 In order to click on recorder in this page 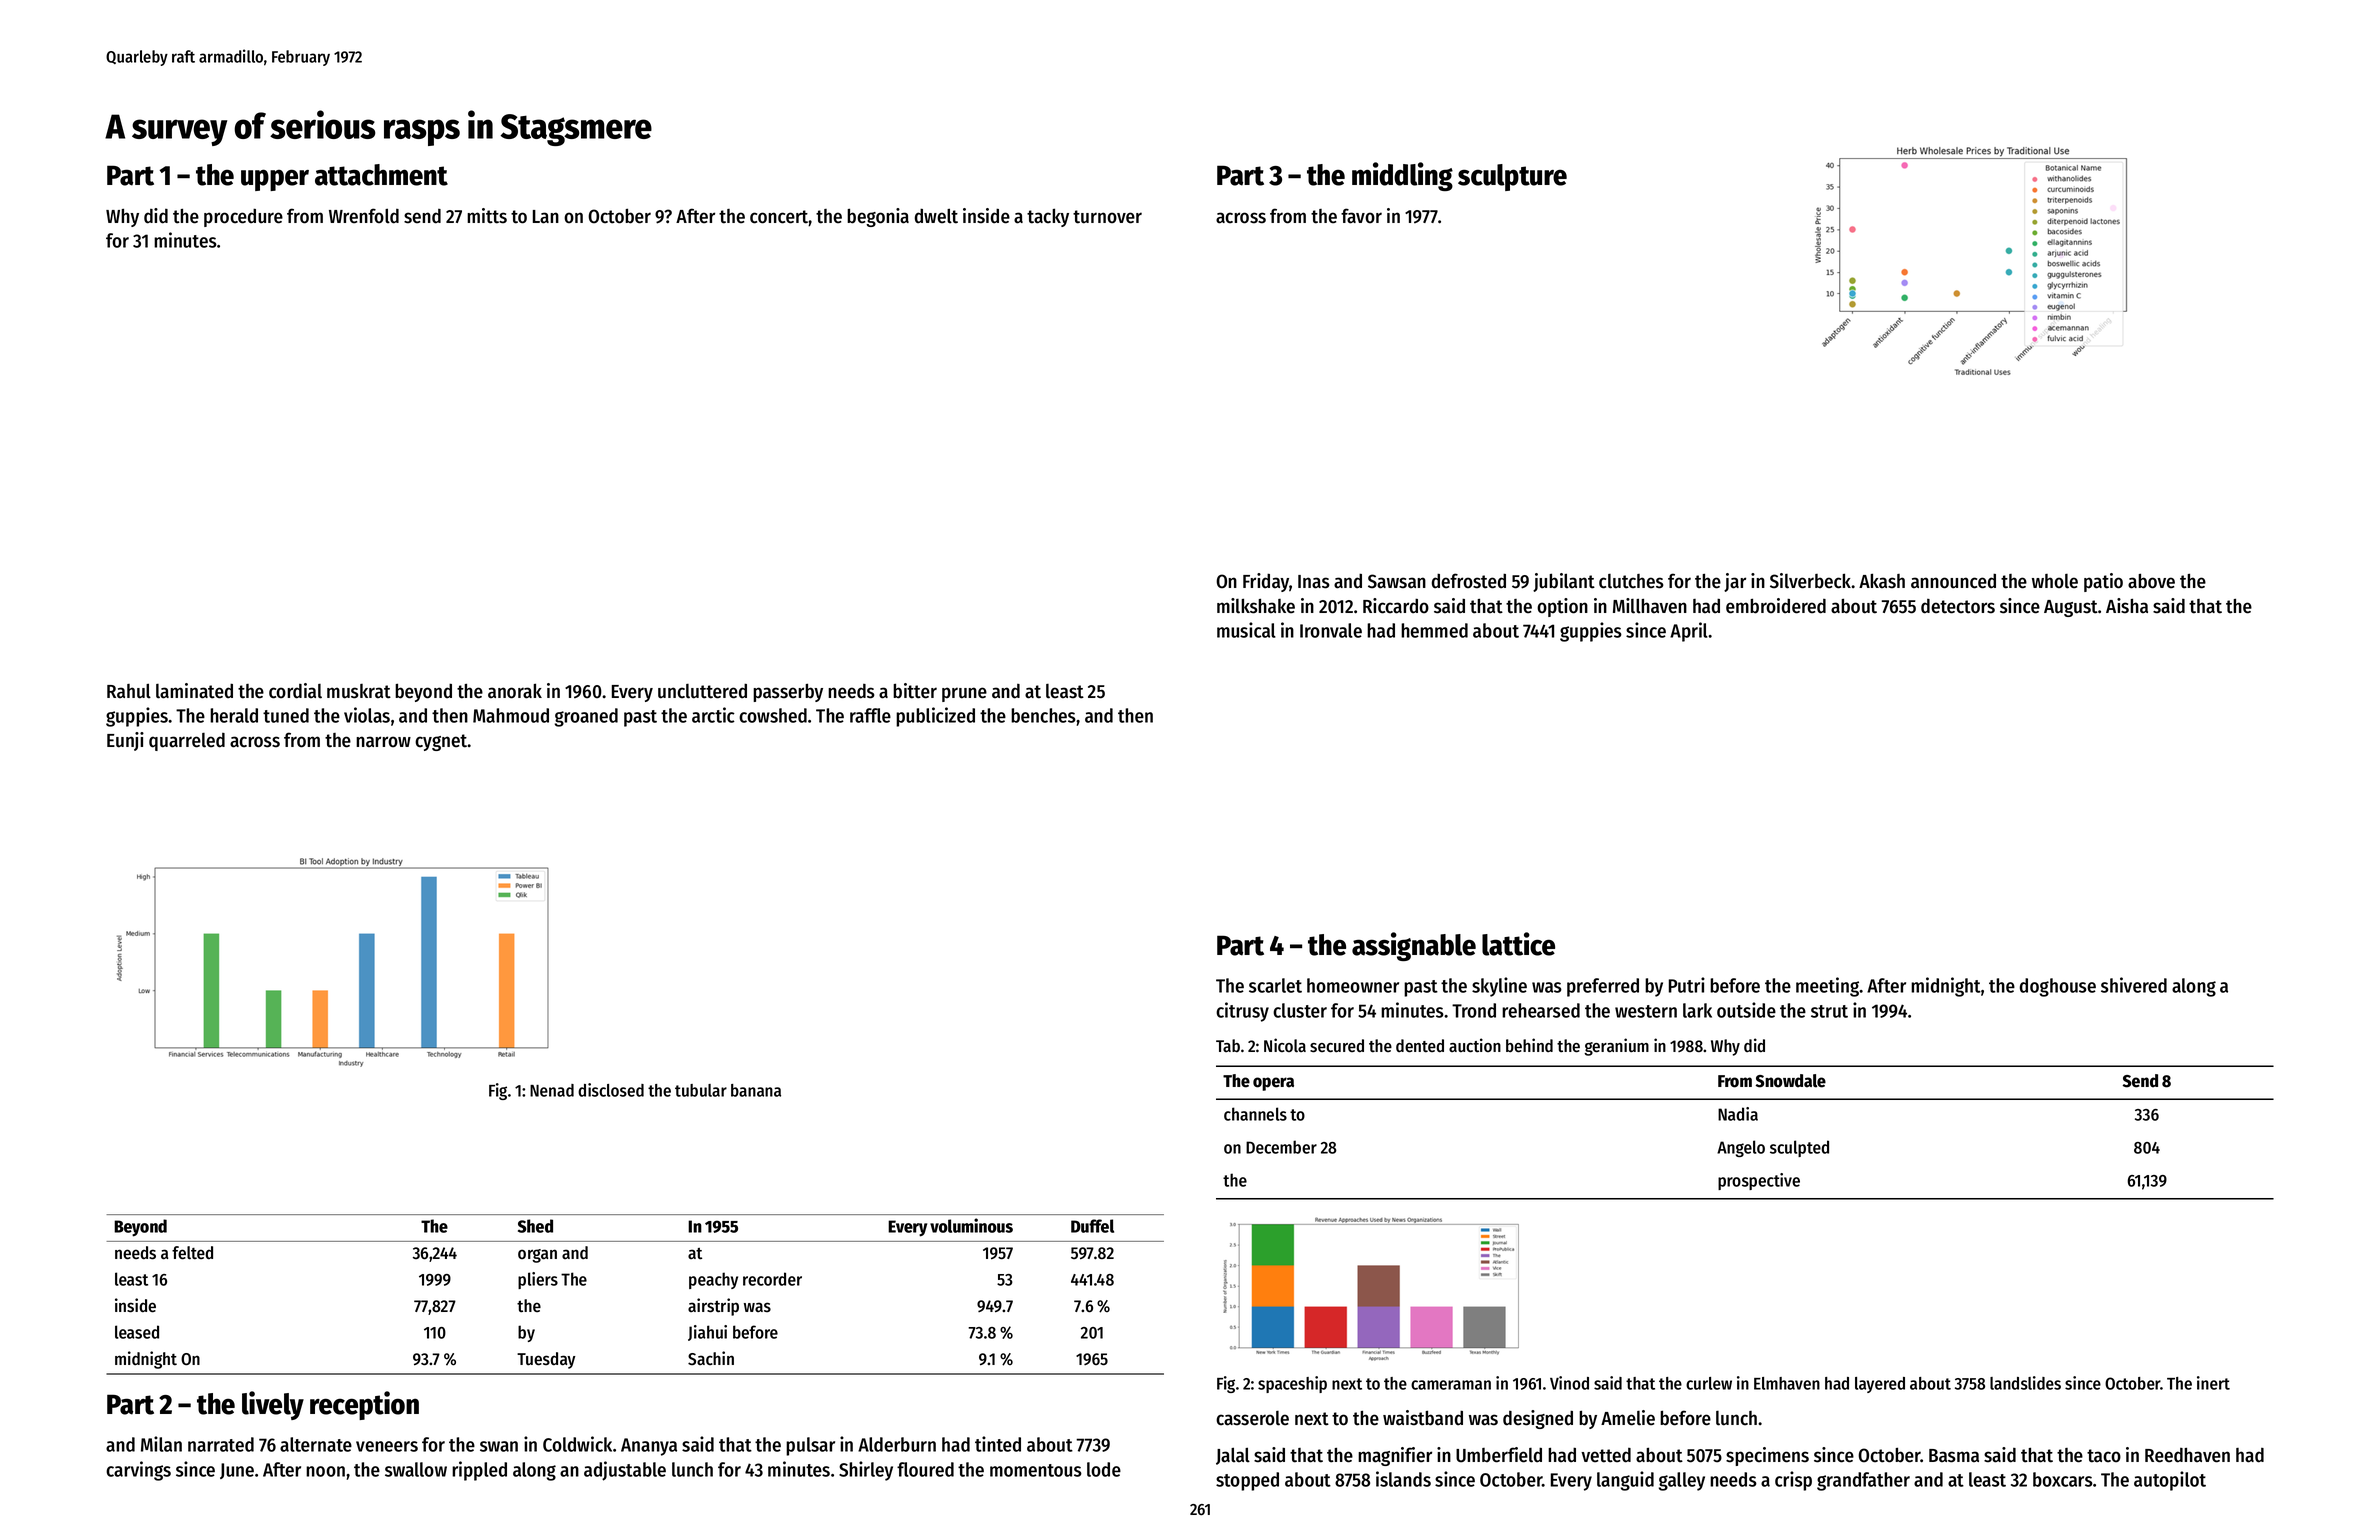, I will do `click(772, 1279)`.
